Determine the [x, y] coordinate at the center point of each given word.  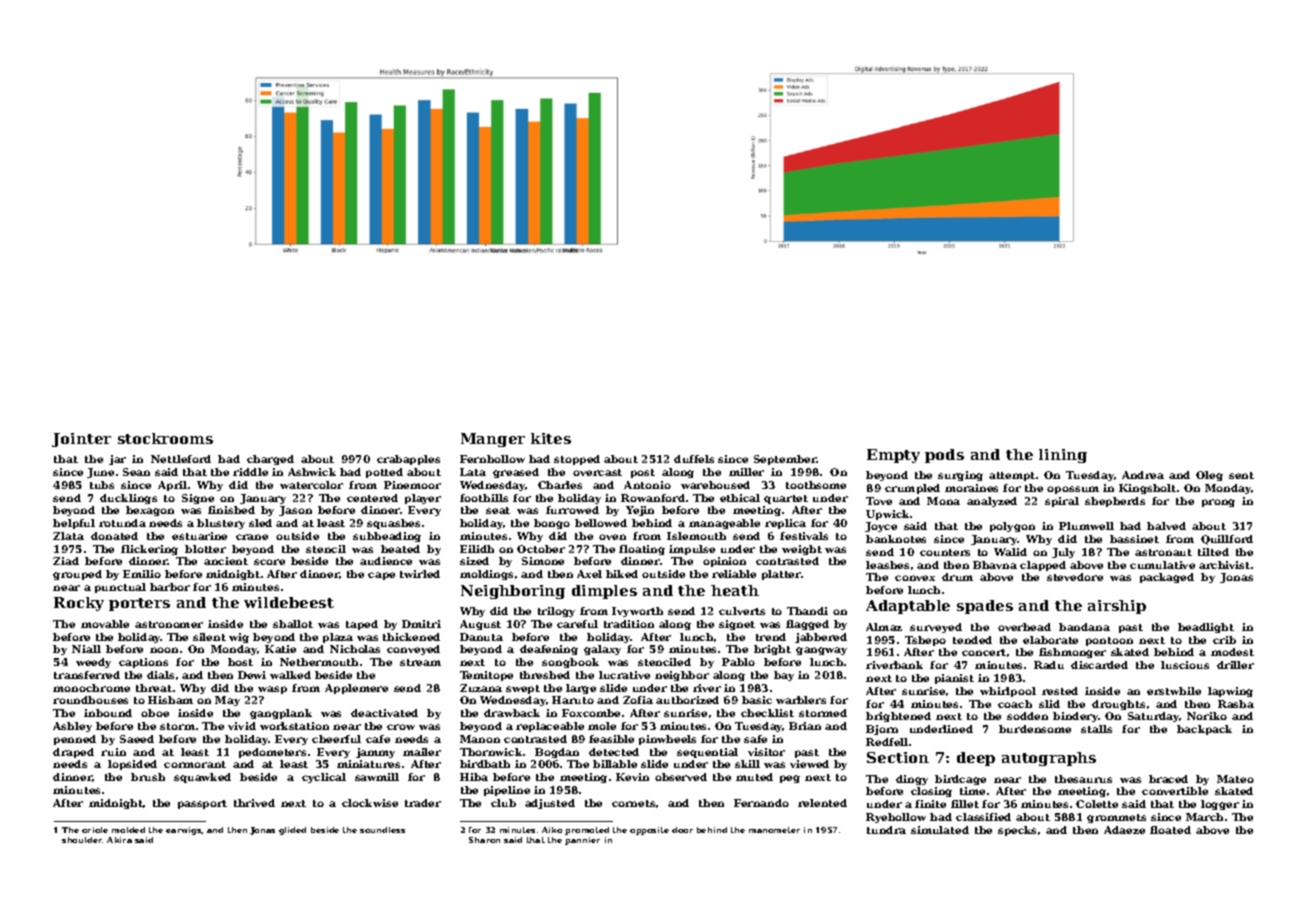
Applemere [356, 689]
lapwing [1230, 692]
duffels [694, 459]
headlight [1206, 628]
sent [1241, 475]
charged [270, 460]
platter [781, 575]
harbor [170, 587]
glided [292, 831]
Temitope [486, 676]
